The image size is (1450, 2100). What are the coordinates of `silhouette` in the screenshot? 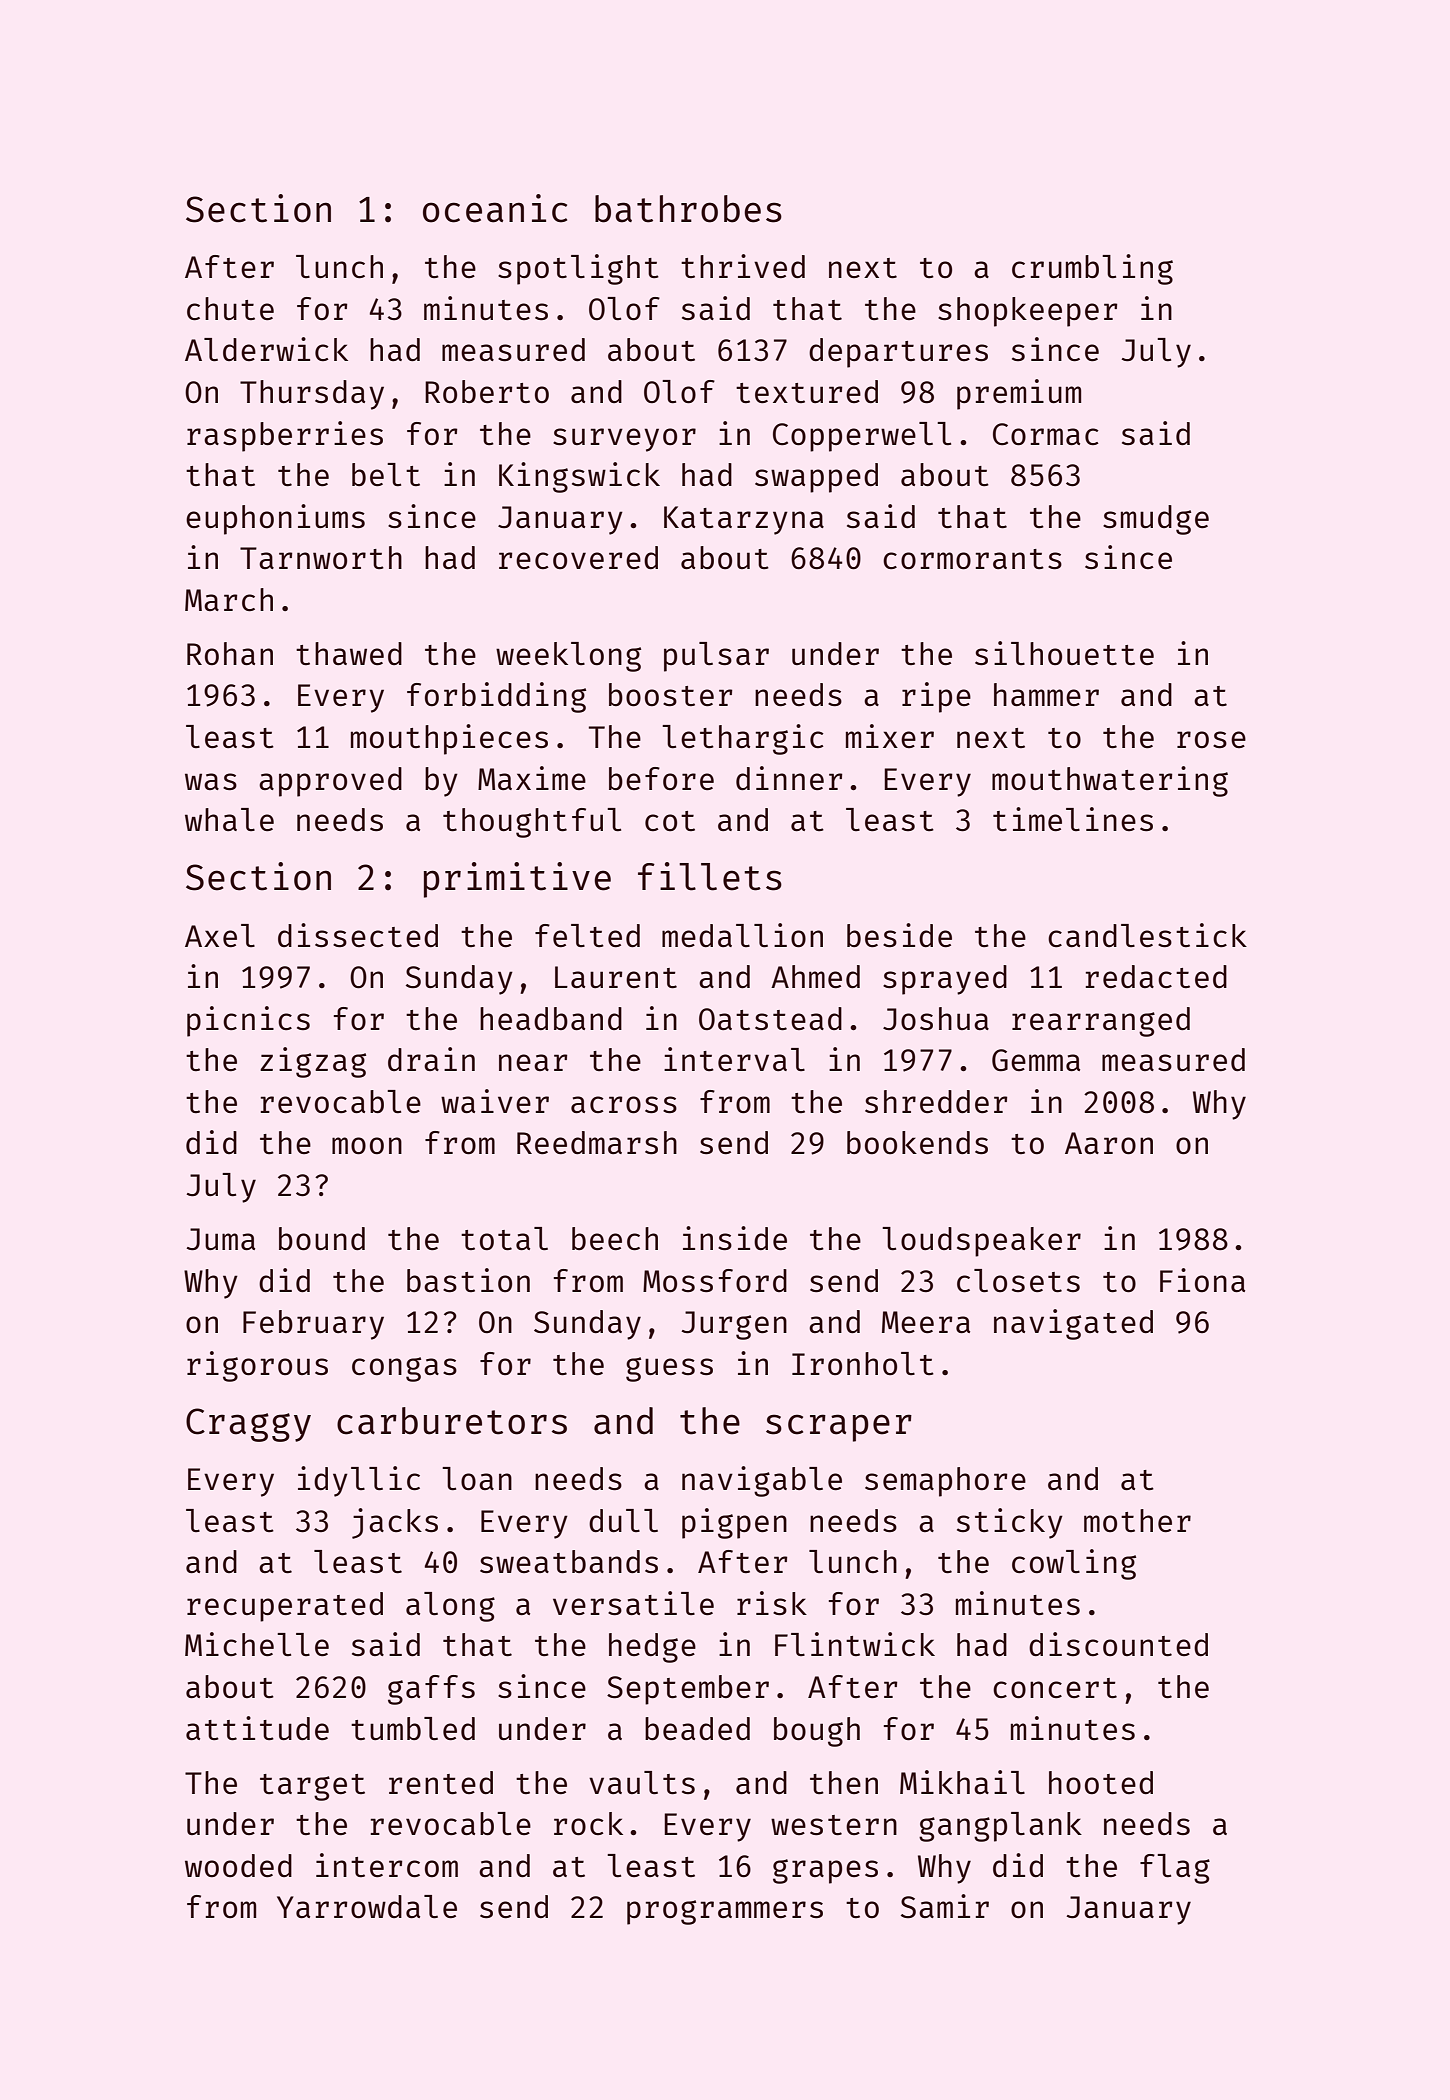 It's located at (1064, 653).
